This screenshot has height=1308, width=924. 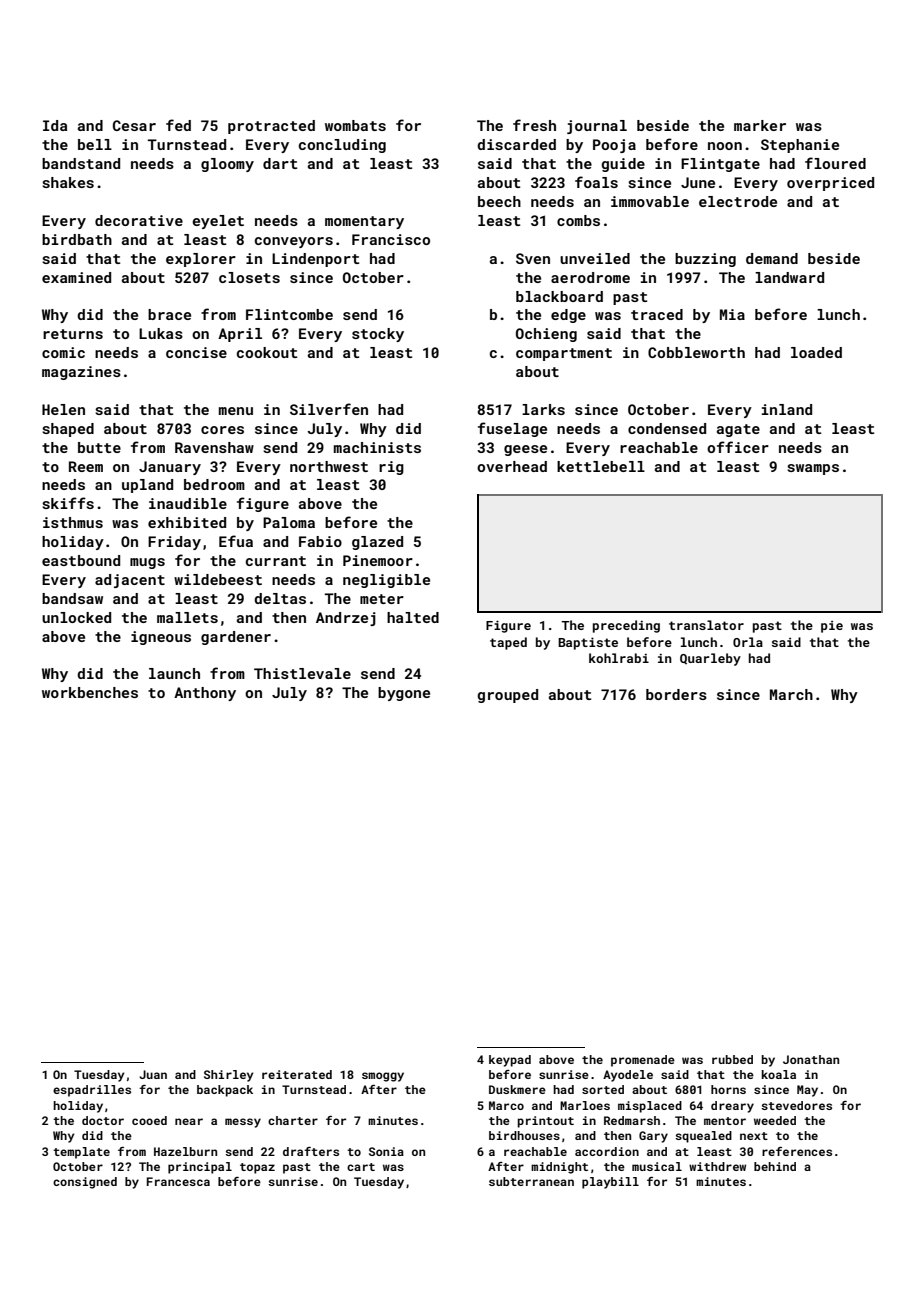 I want to click on preceding, so click(x=626, y=626).
